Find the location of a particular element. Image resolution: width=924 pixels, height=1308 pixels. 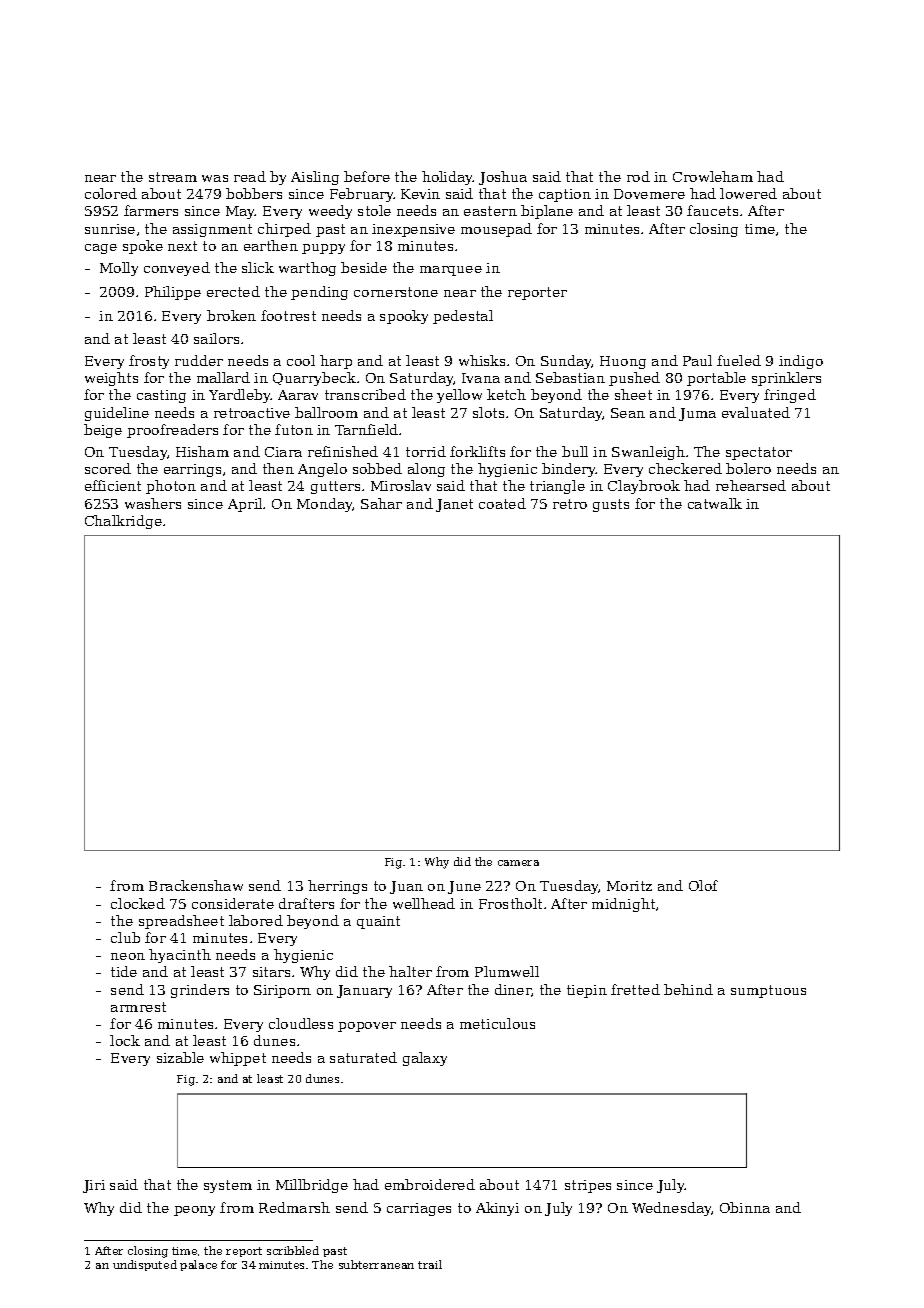

before is located at coordinates (367, 176).
